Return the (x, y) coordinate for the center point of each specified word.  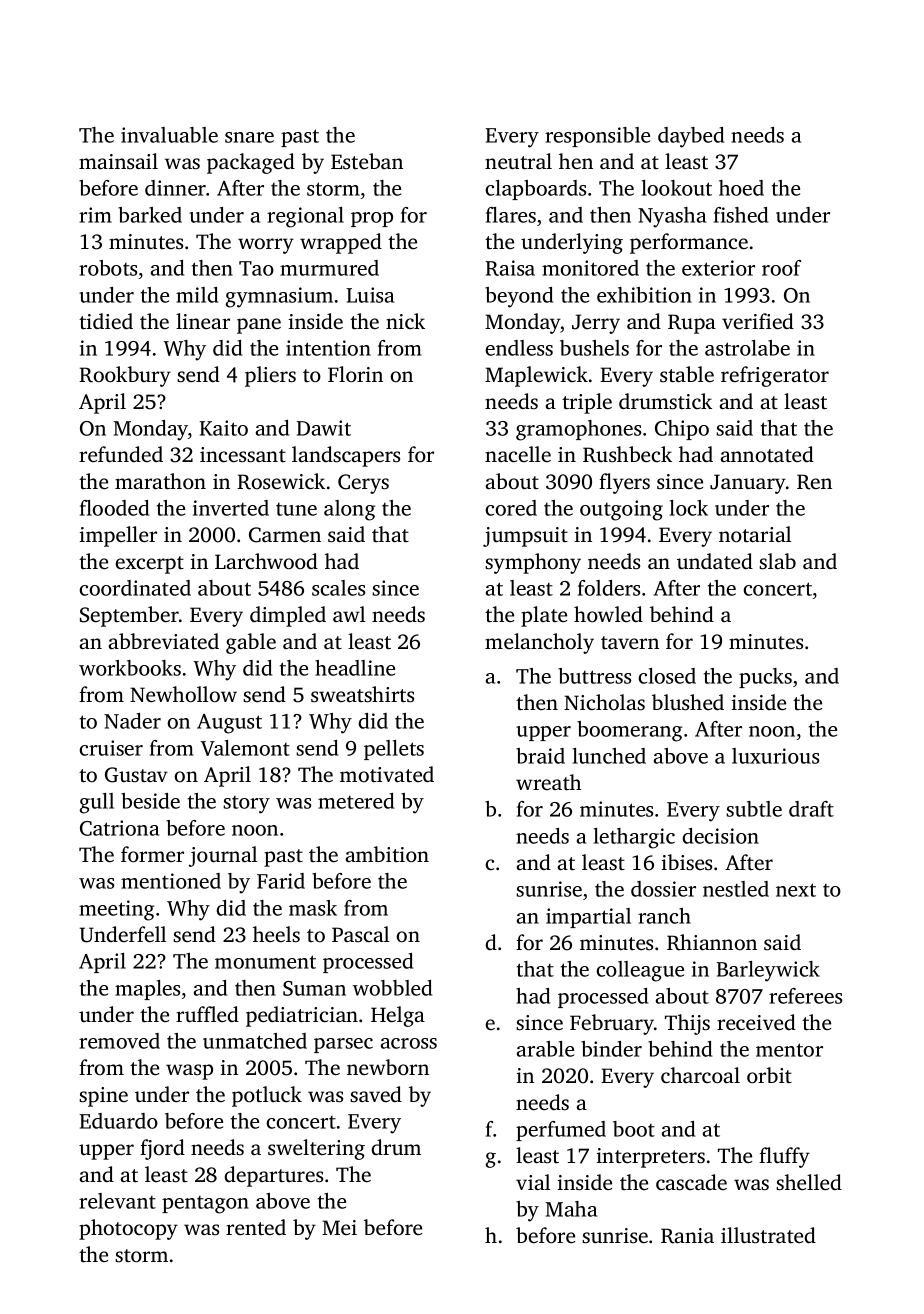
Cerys (363, 484)
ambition (387, 854)
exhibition (644, 295)
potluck (267, 1096)
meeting (116, 910)
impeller (118, 536)
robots (108, 268)
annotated (767, 454)
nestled (736, 889)
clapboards (535, 190)
